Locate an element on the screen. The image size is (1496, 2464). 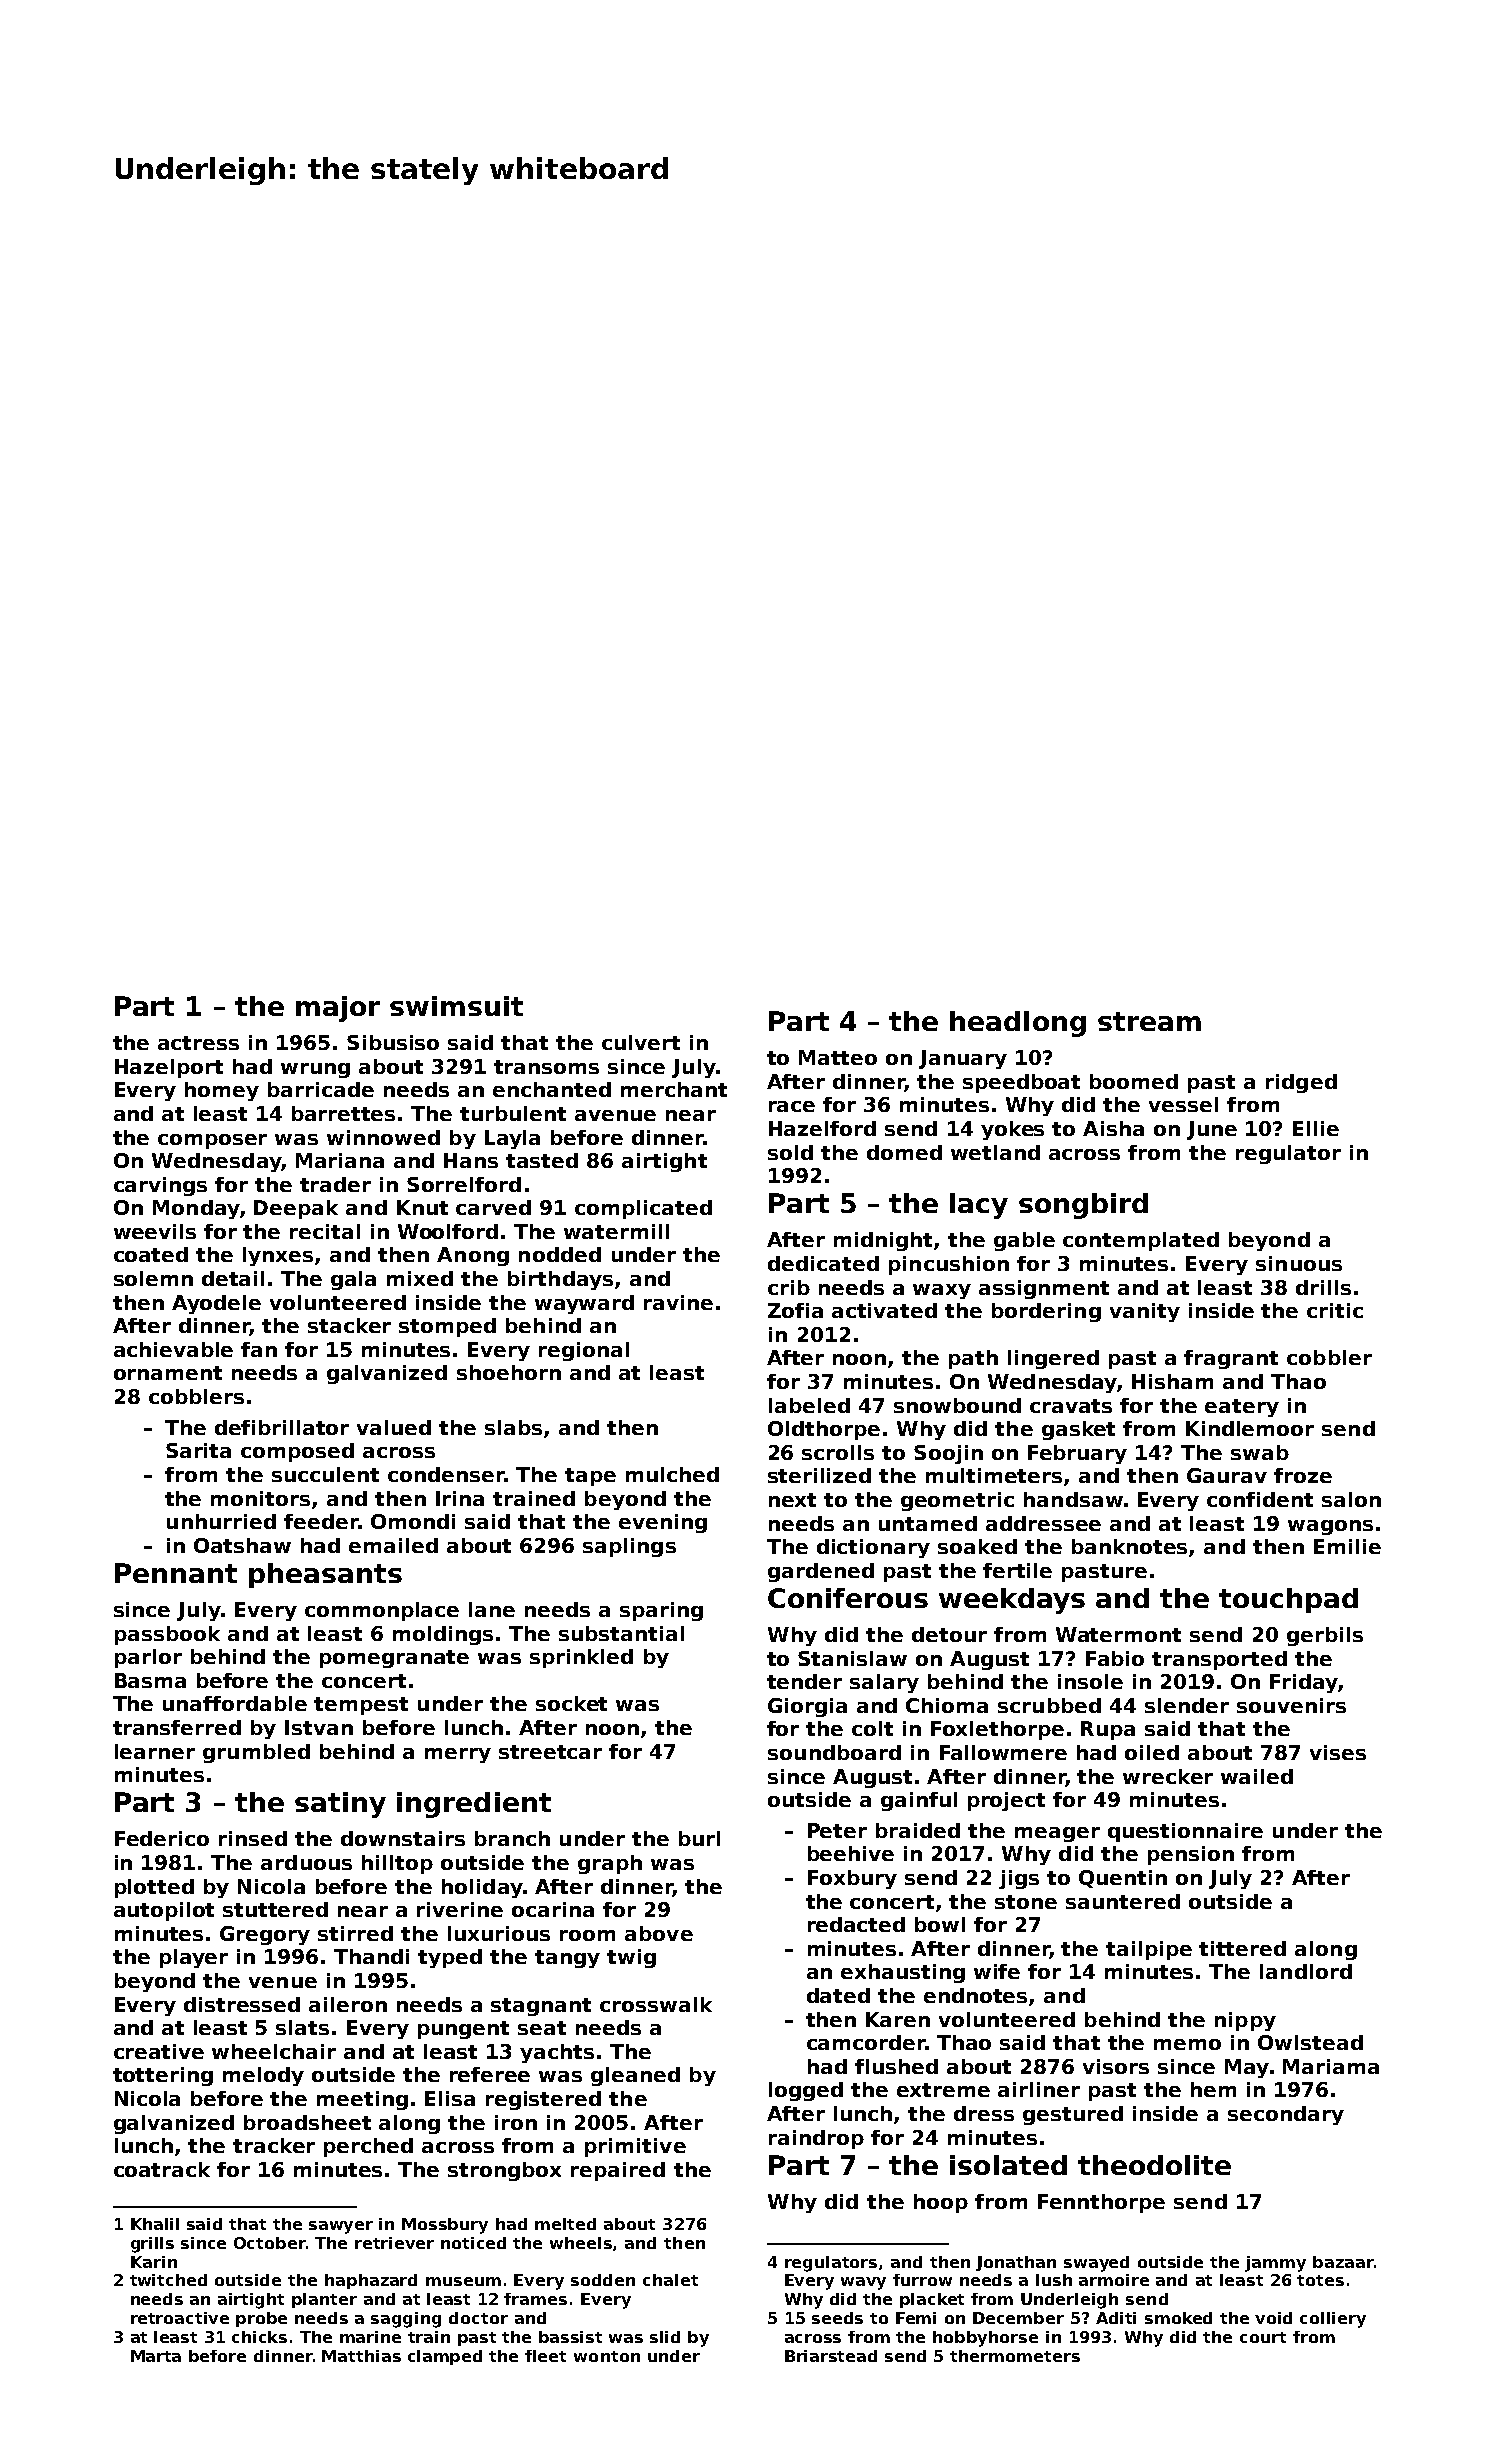
bordering is located at coordinates (1046, 1312).
